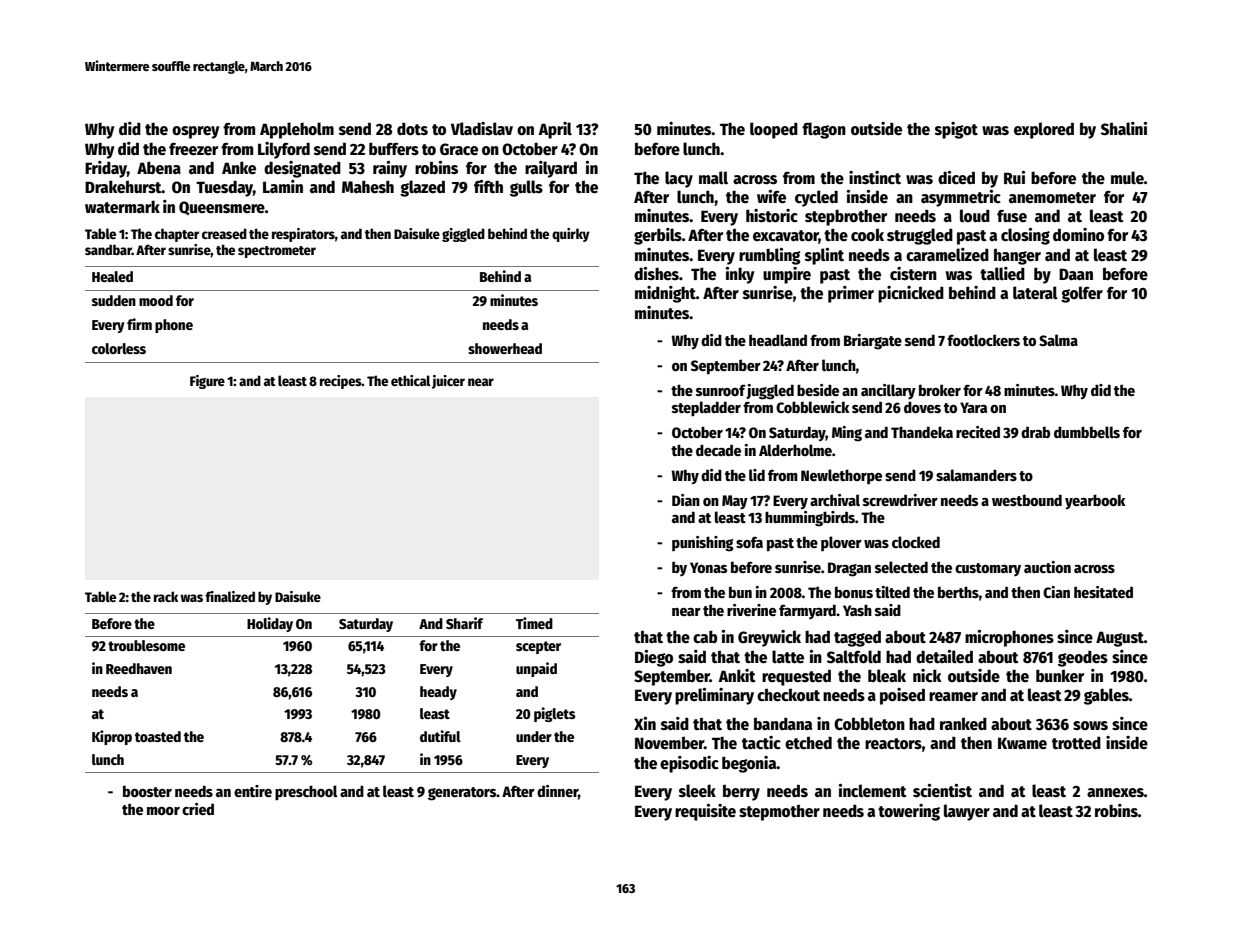  I want to click on Friday, so click(106, 169).
